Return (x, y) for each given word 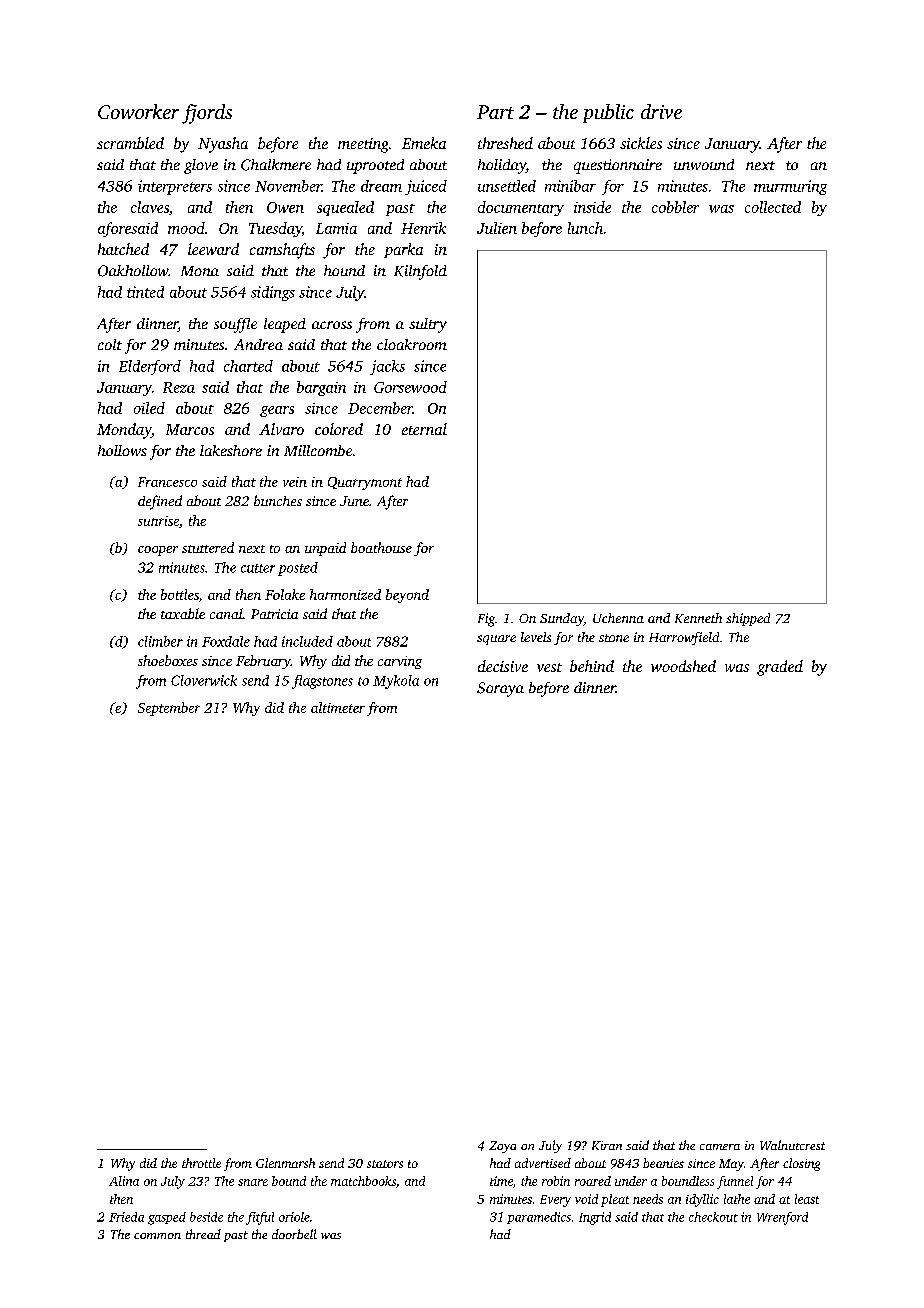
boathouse (381, 547)
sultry (428, 325)
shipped (748, 619)
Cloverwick (204, 680)
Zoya (502, 1147)
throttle (201, 1163)
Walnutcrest (792, 1145)
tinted (145, 292)
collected (773, 207)
